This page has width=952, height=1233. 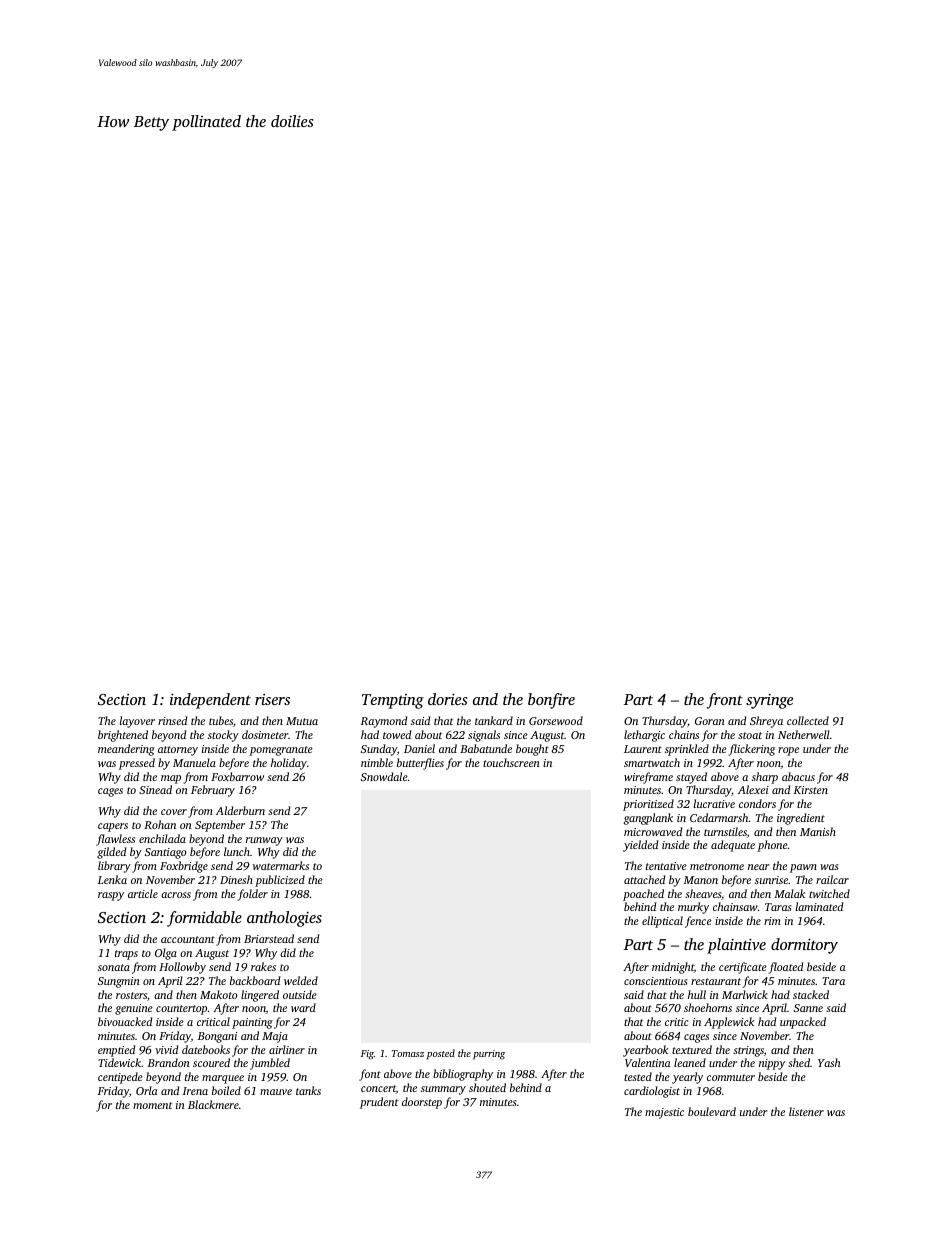 I want to click on syringe, so click(x=769, y=701).
